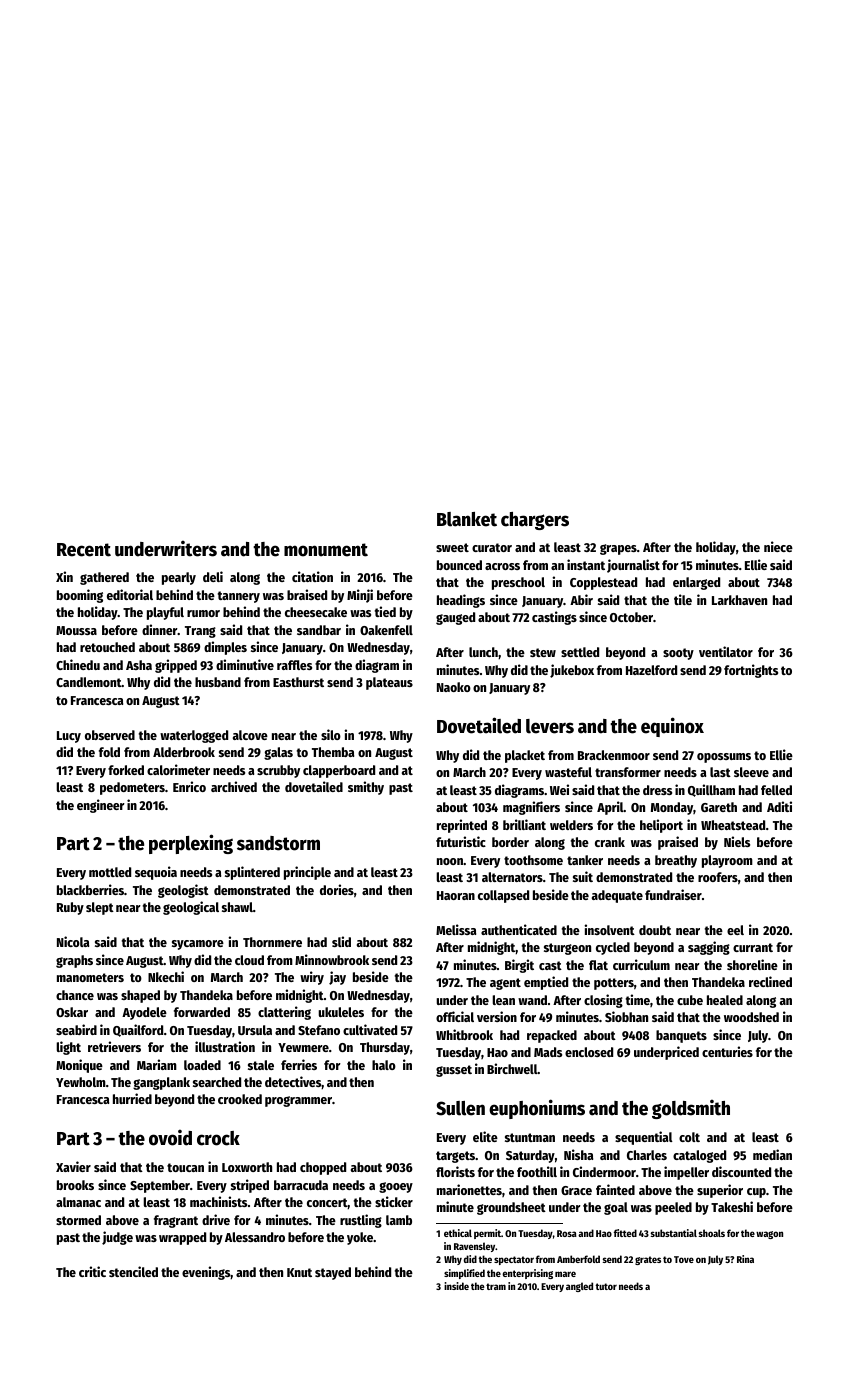 The image size is (849, 1400). What do you see at coordinates (179, 578) in the screenshot?
I see `pearly` at bounding box center [179, 578].
